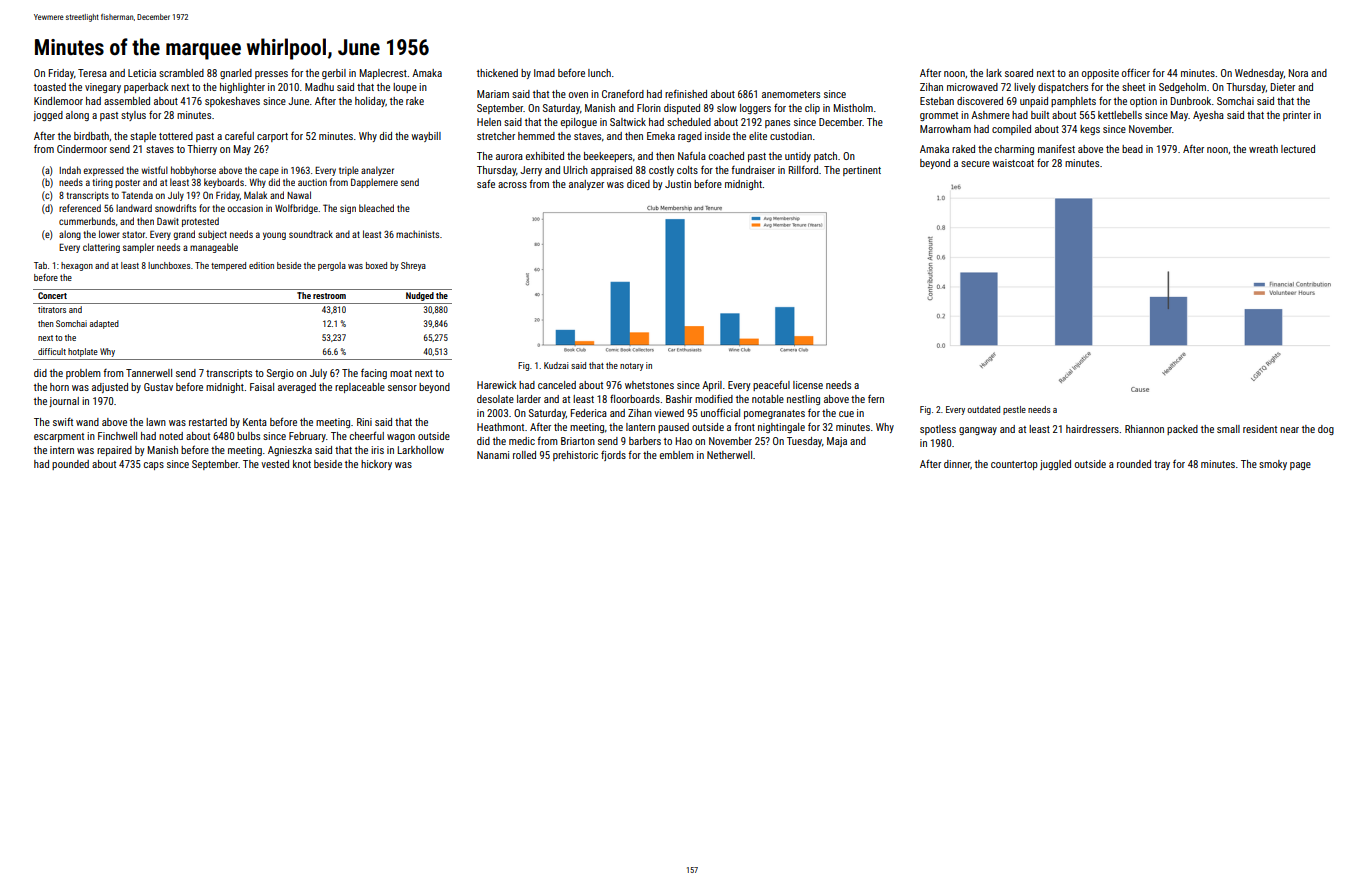  Describe the element at coordinates (133, 116) in the page. I see `stylus` at that location.
